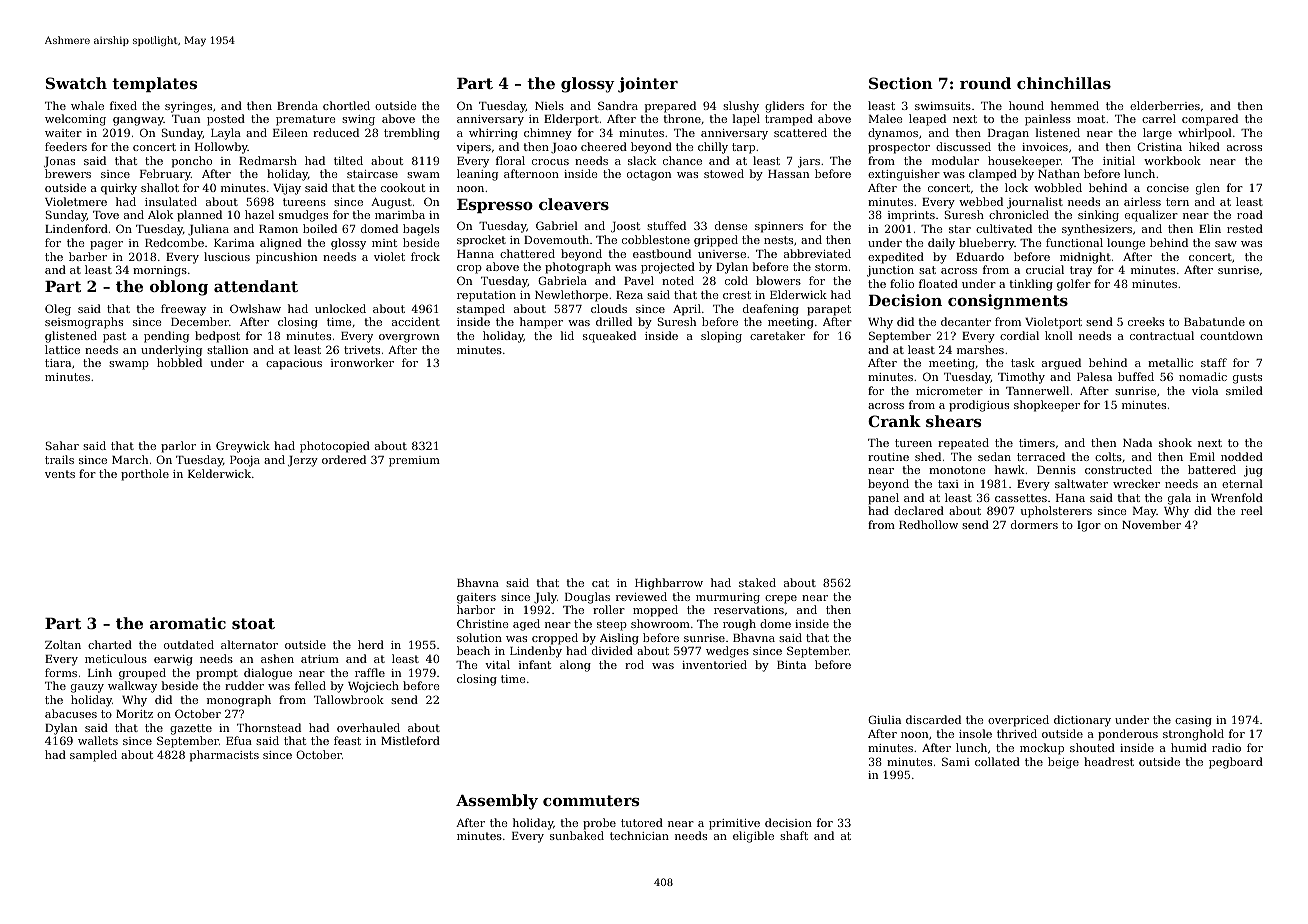 This document has width=1308, height=924. I want to click on Binta, so click(791, 665).
